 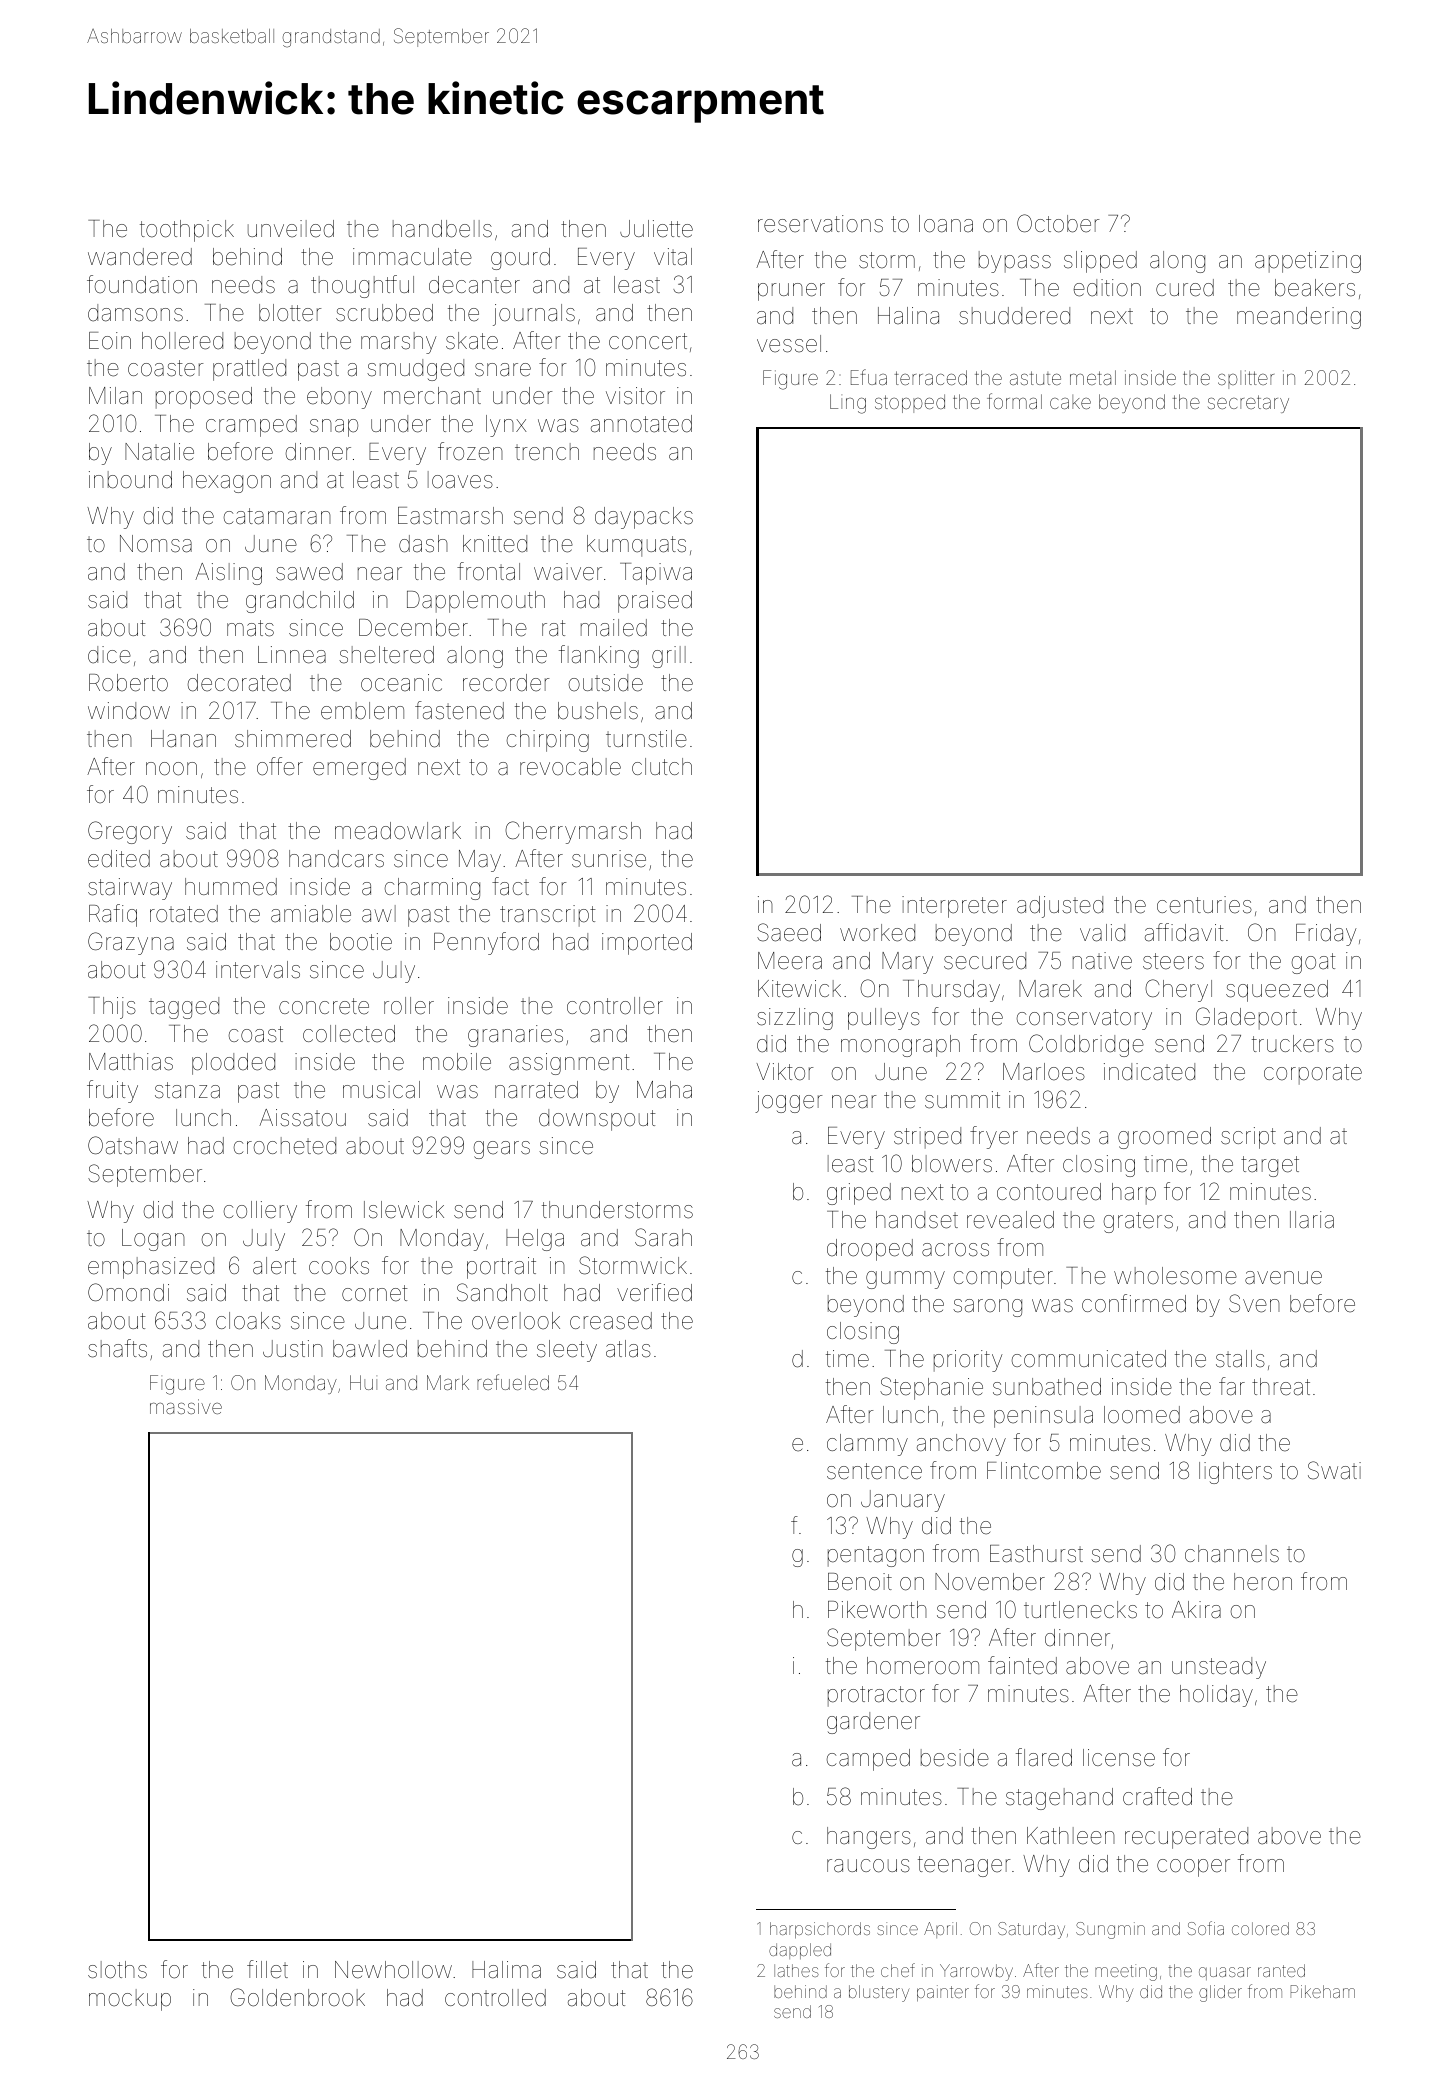 What do you see at coordinates (506, 1970) in the page?
I see `Halima` at bounding box center [506, 1970].
